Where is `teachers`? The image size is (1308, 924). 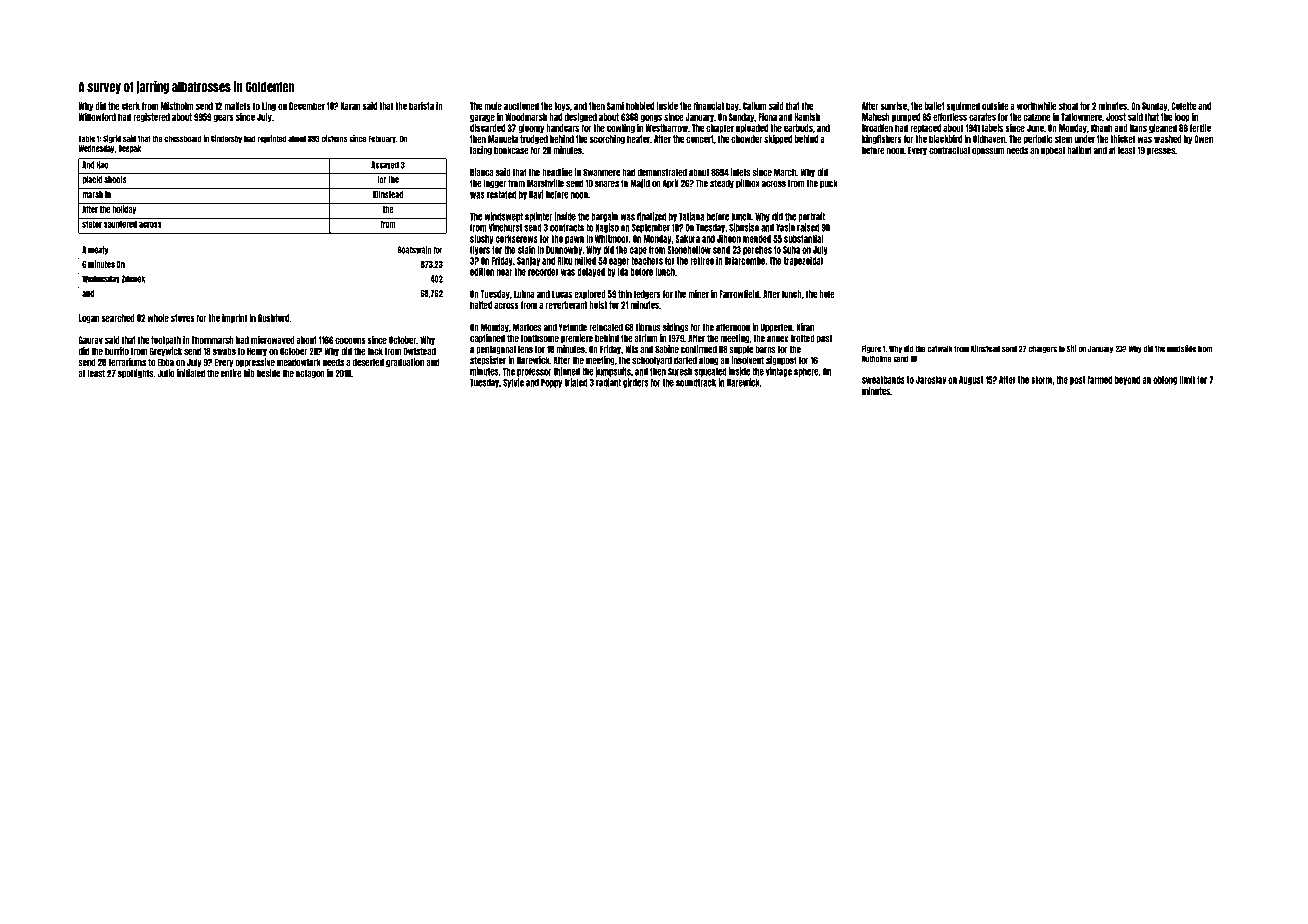
teachers is located at coordinates (647, 261).
